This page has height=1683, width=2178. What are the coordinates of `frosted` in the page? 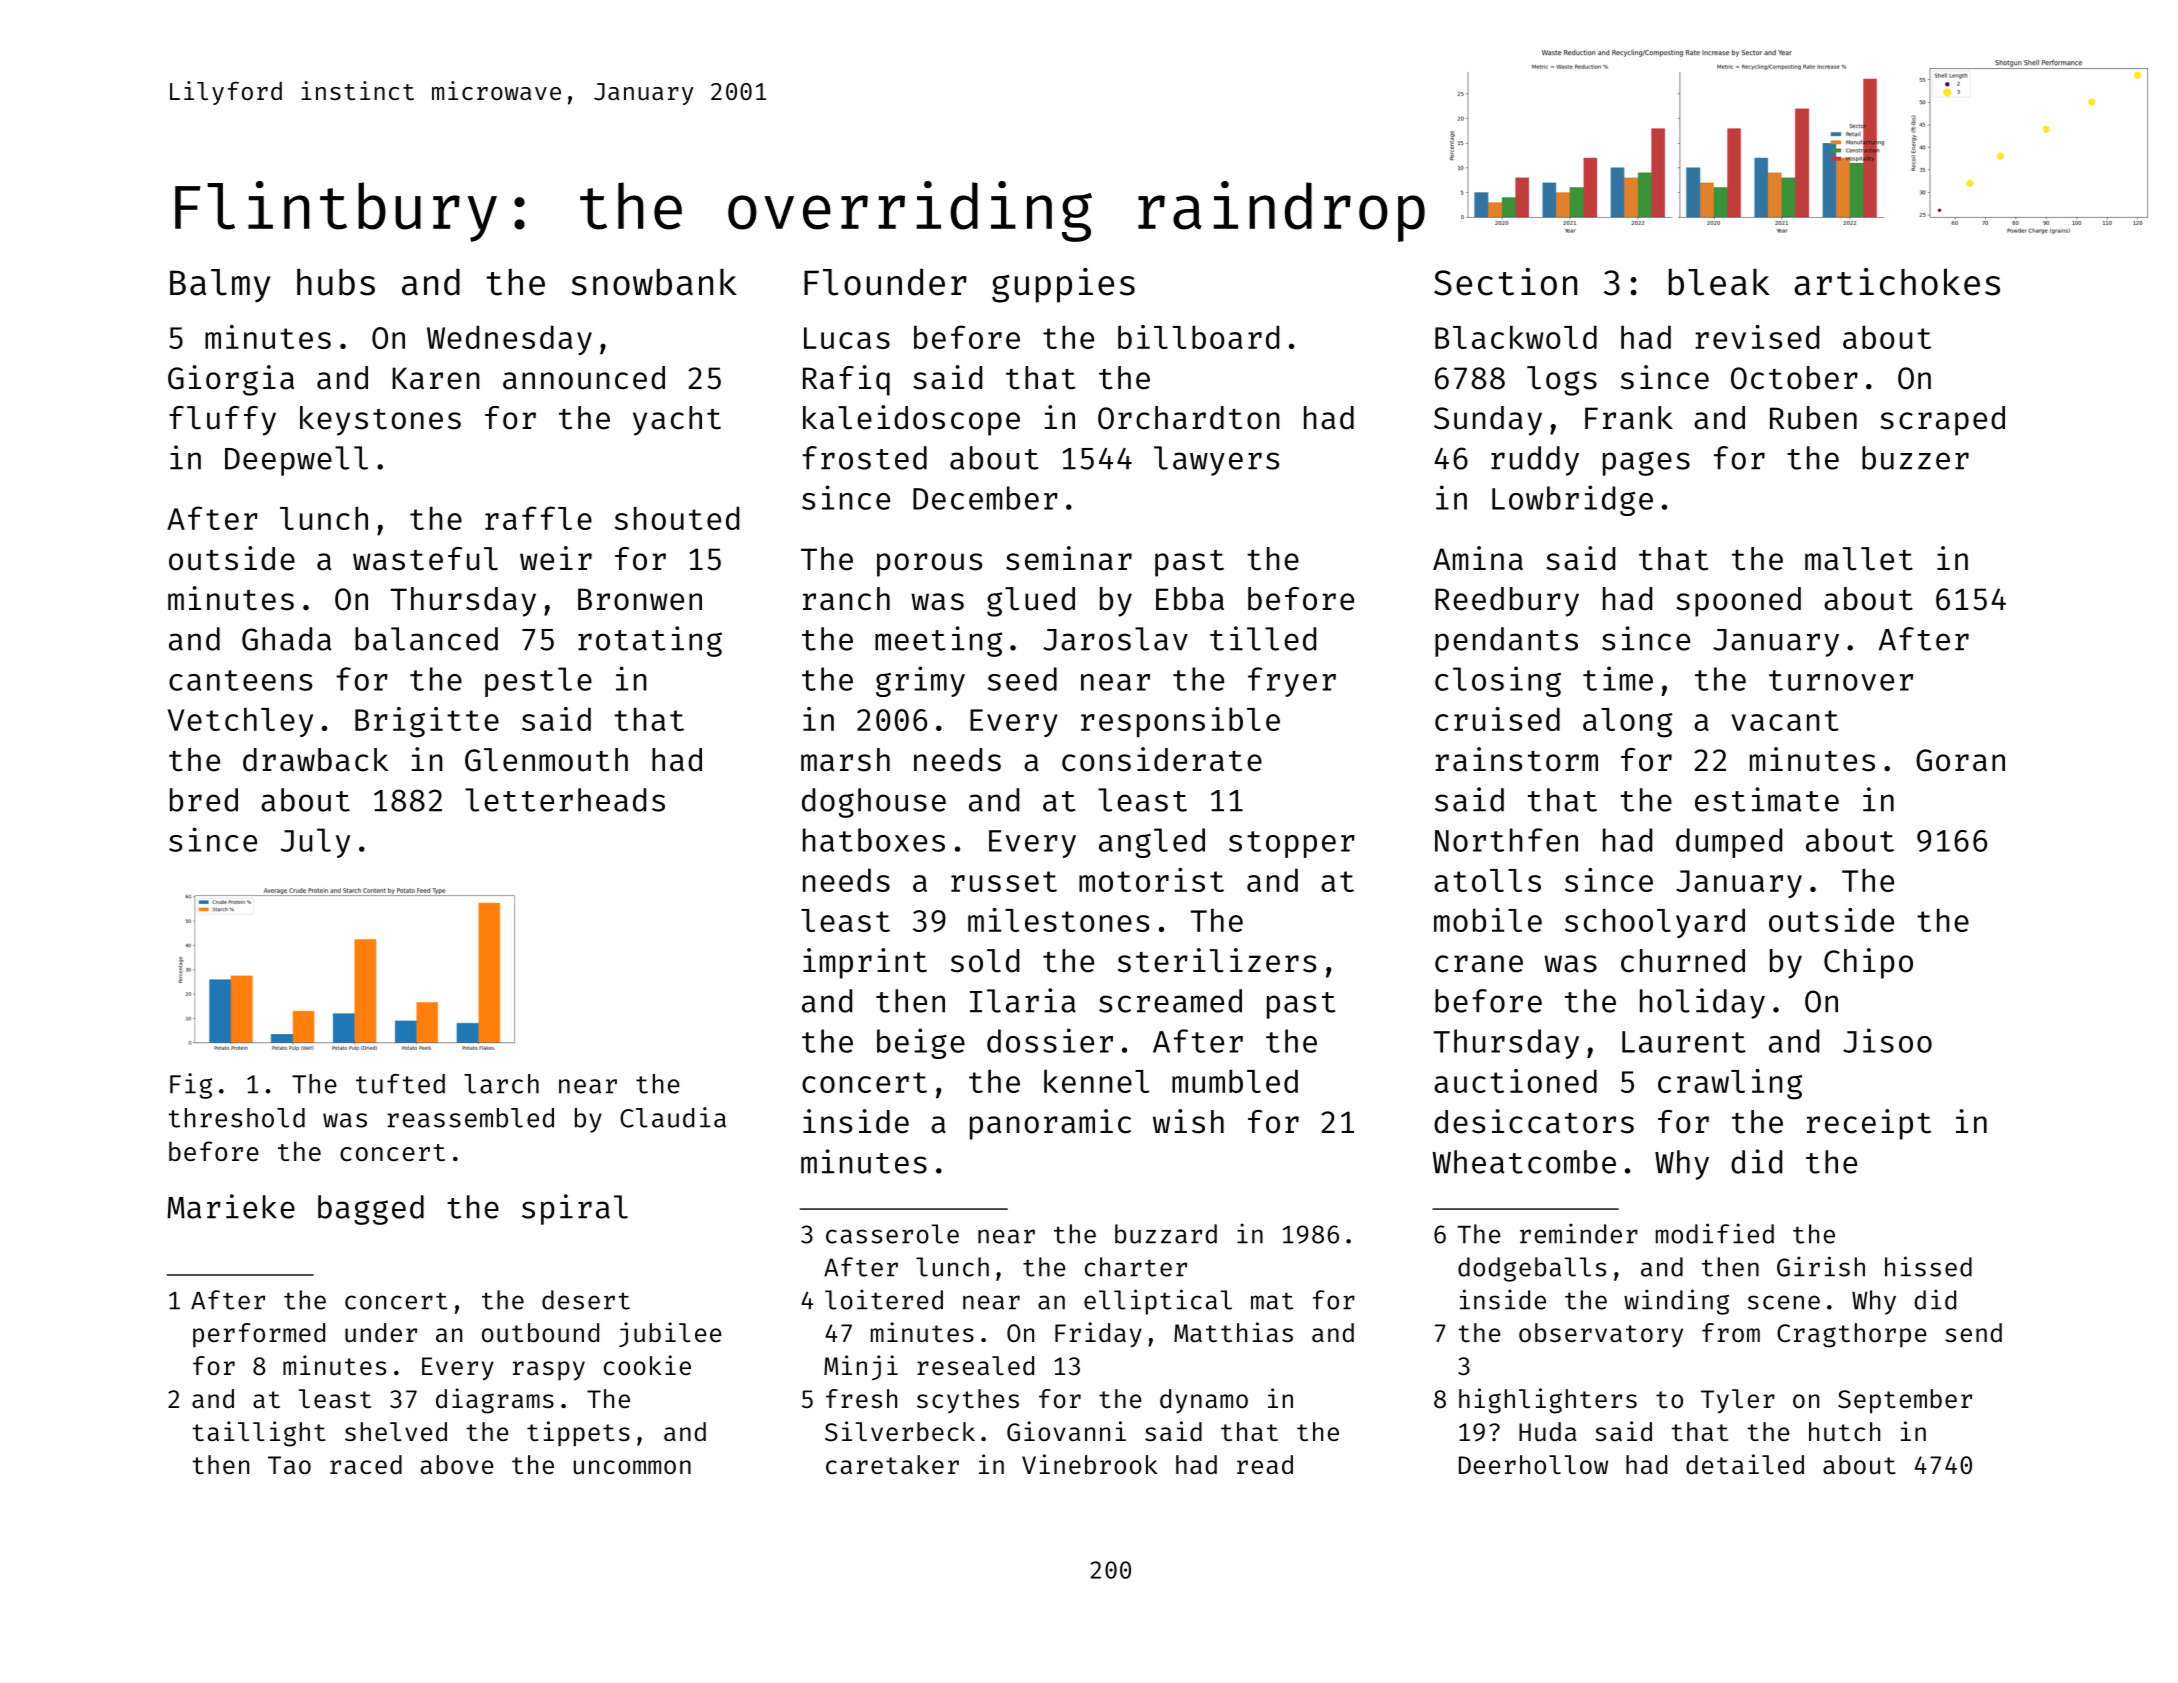 It's located at (864, 458).
